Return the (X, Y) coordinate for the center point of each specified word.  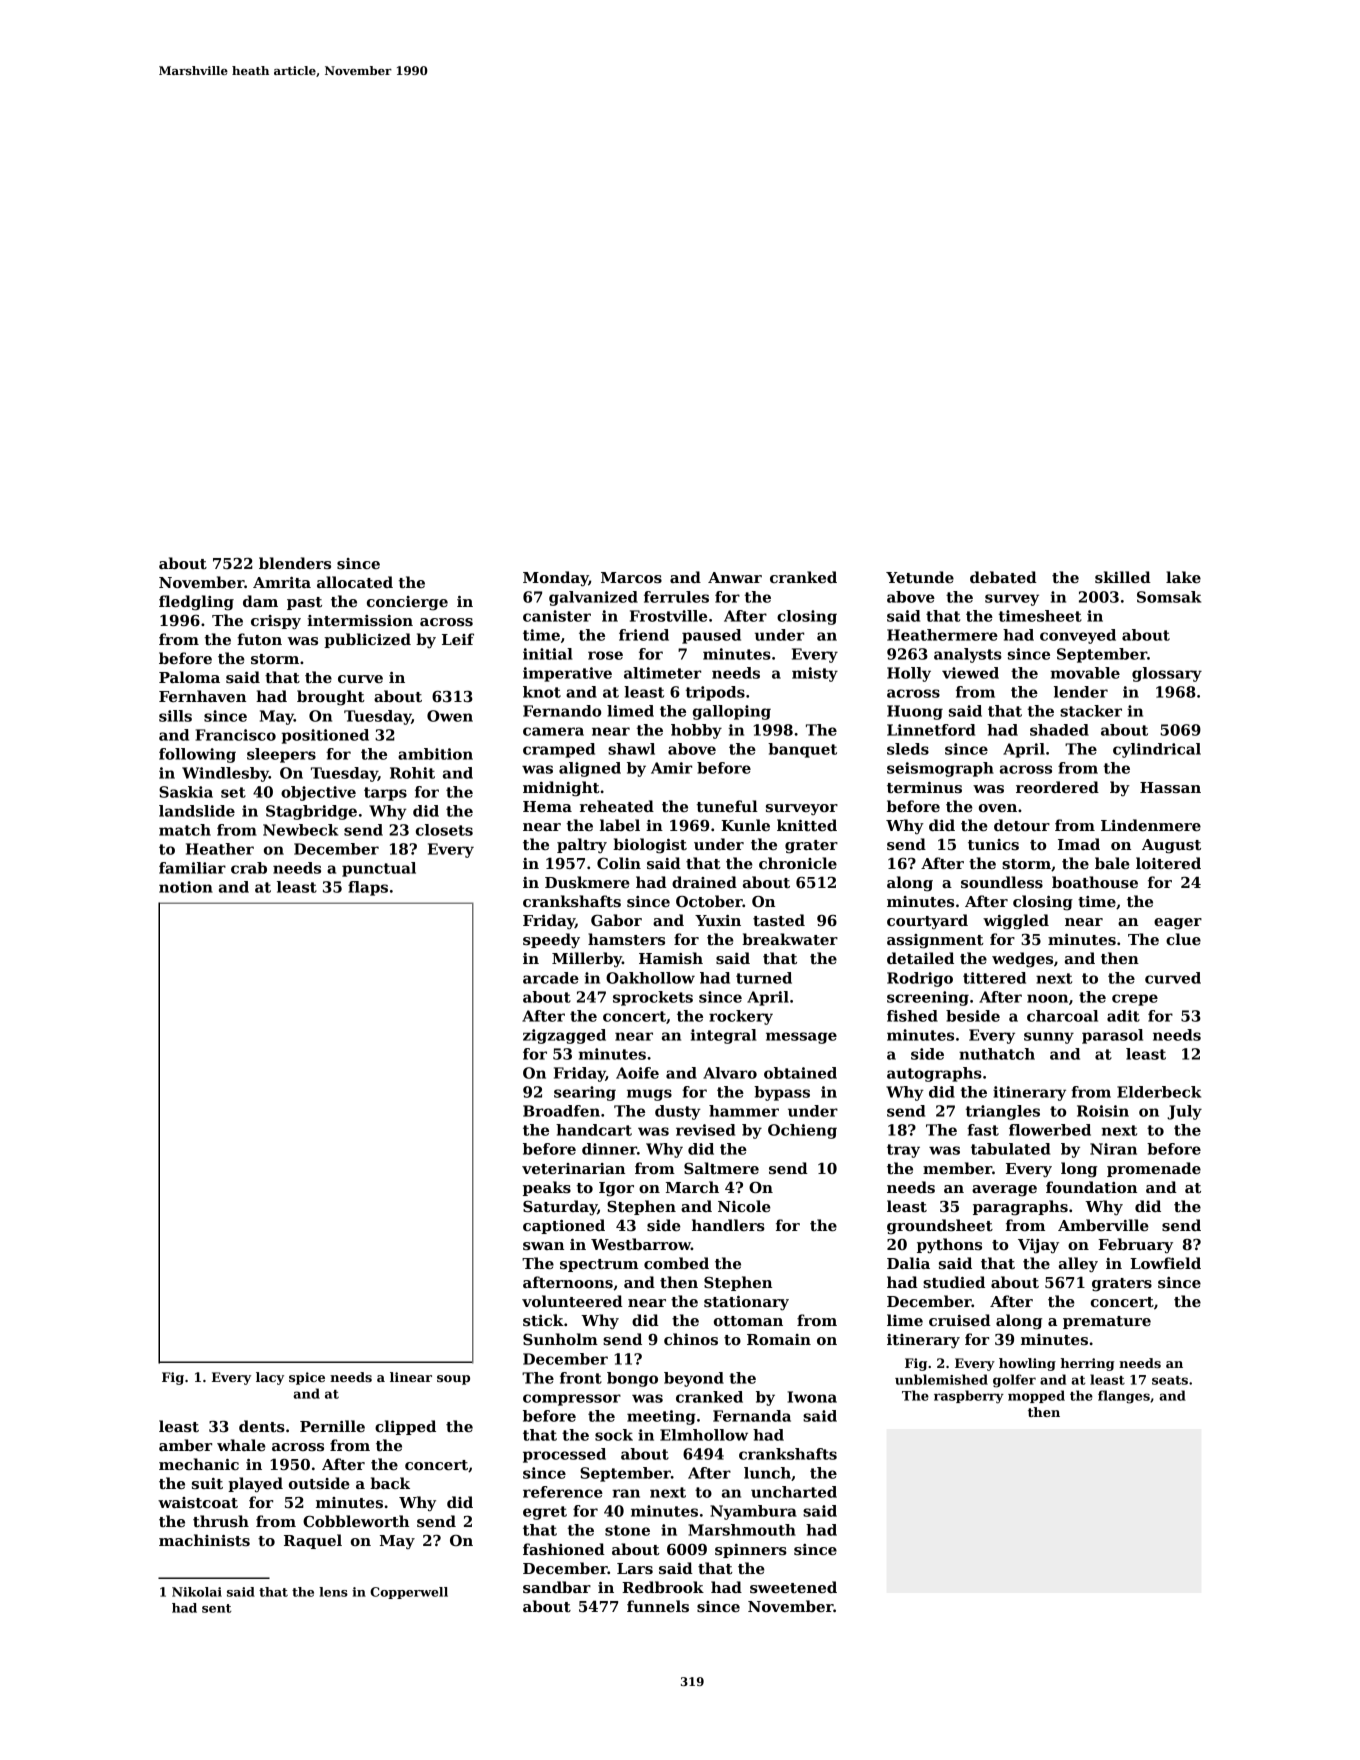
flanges (1124, 1397)
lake (1183, 577)
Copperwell (409, 1593)
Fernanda (752, 1416)
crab (249, 868)
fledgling (196, 603)
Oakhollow (650, 978)
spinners (751, 1551)
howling (1027, 1364)
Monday (556, 579)
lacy (270, 1378)
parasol (1112, 1036)
